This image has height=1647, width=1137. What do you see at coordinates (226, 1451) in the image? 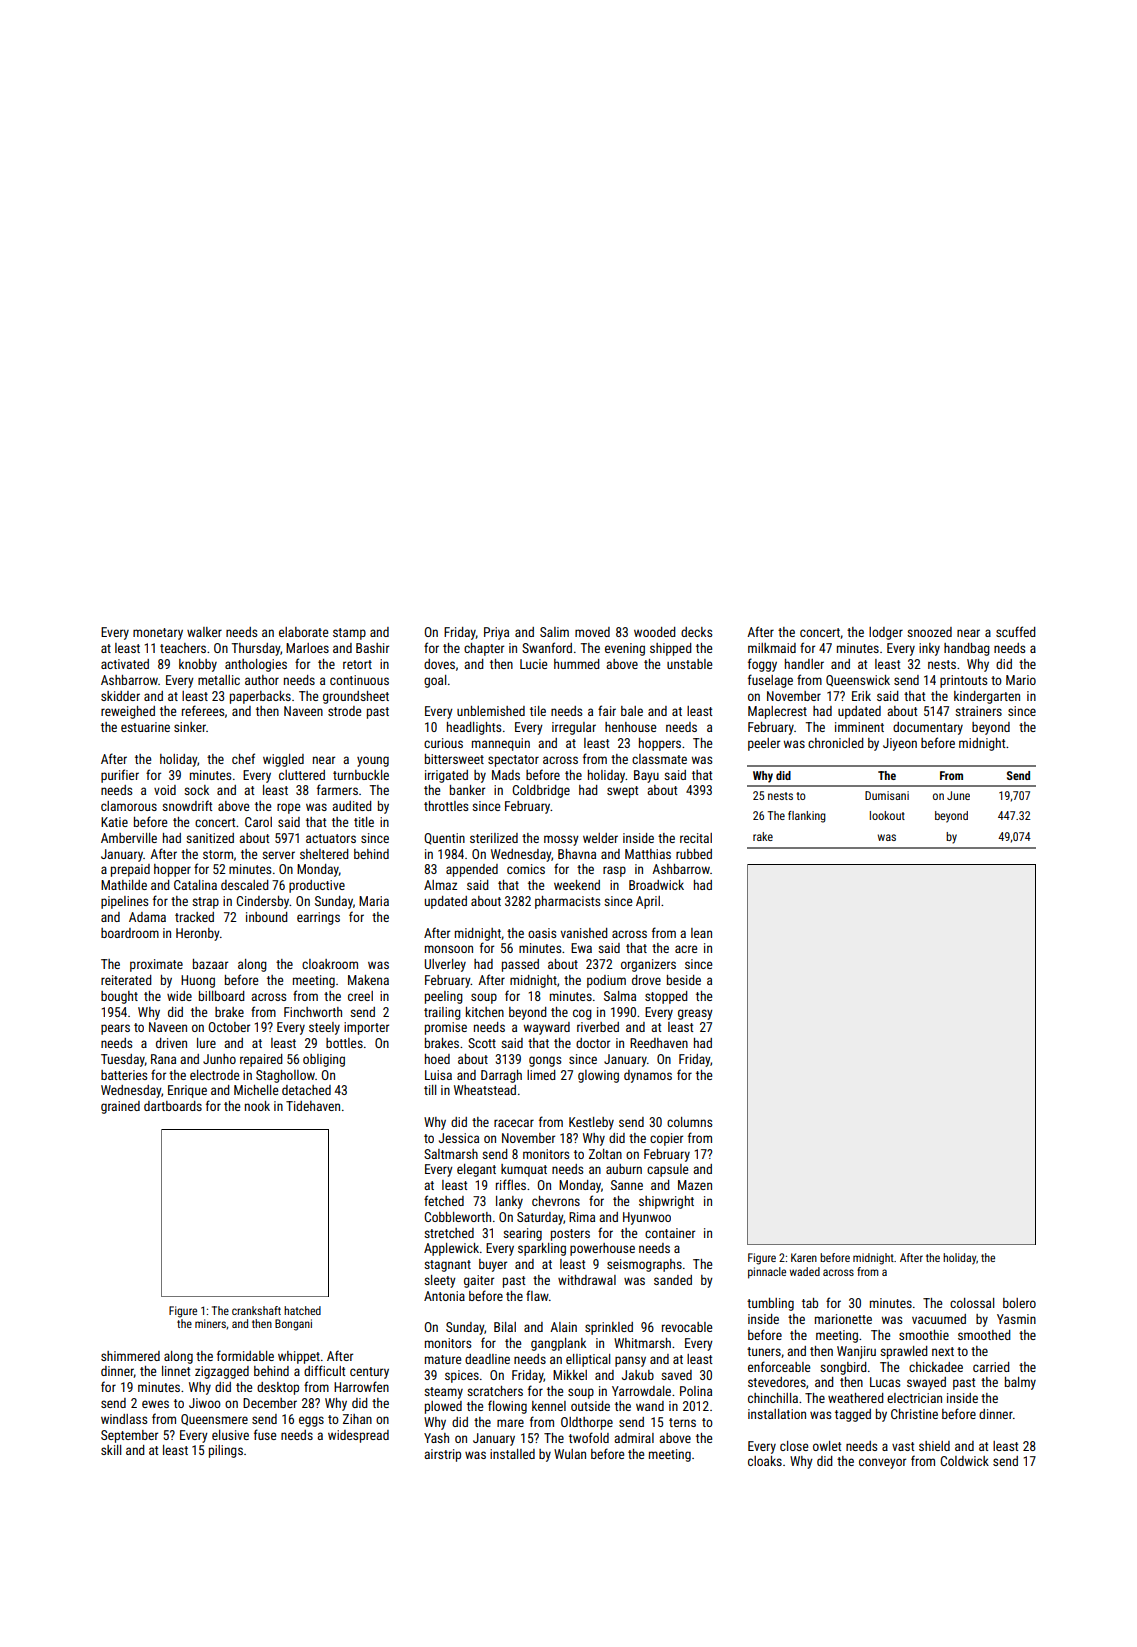
I see `pilings` at bounding box center [226, 1451].
